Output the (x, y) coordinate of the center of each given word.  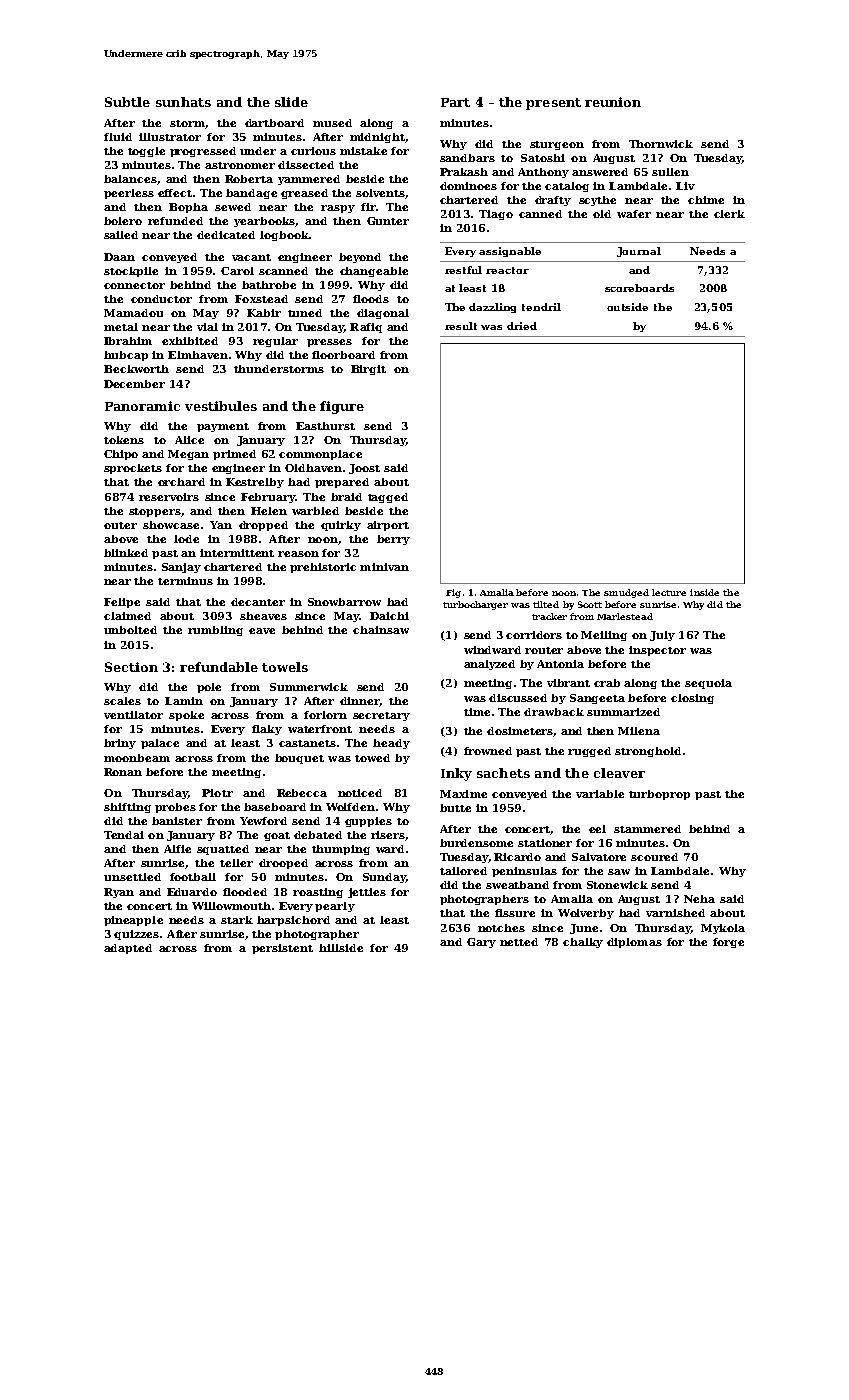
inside (704, 592)
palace (160, 744)
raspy (338, 209)
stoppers (155, 512)
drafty (553, 201)
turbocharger (475, 605)
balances (130, 179)
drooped (283, 864)
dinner (360, 702)
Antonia (560, 664)
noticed (360, 793)
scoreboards (639, 288)
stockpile (131, 272)
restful (463, 270)
